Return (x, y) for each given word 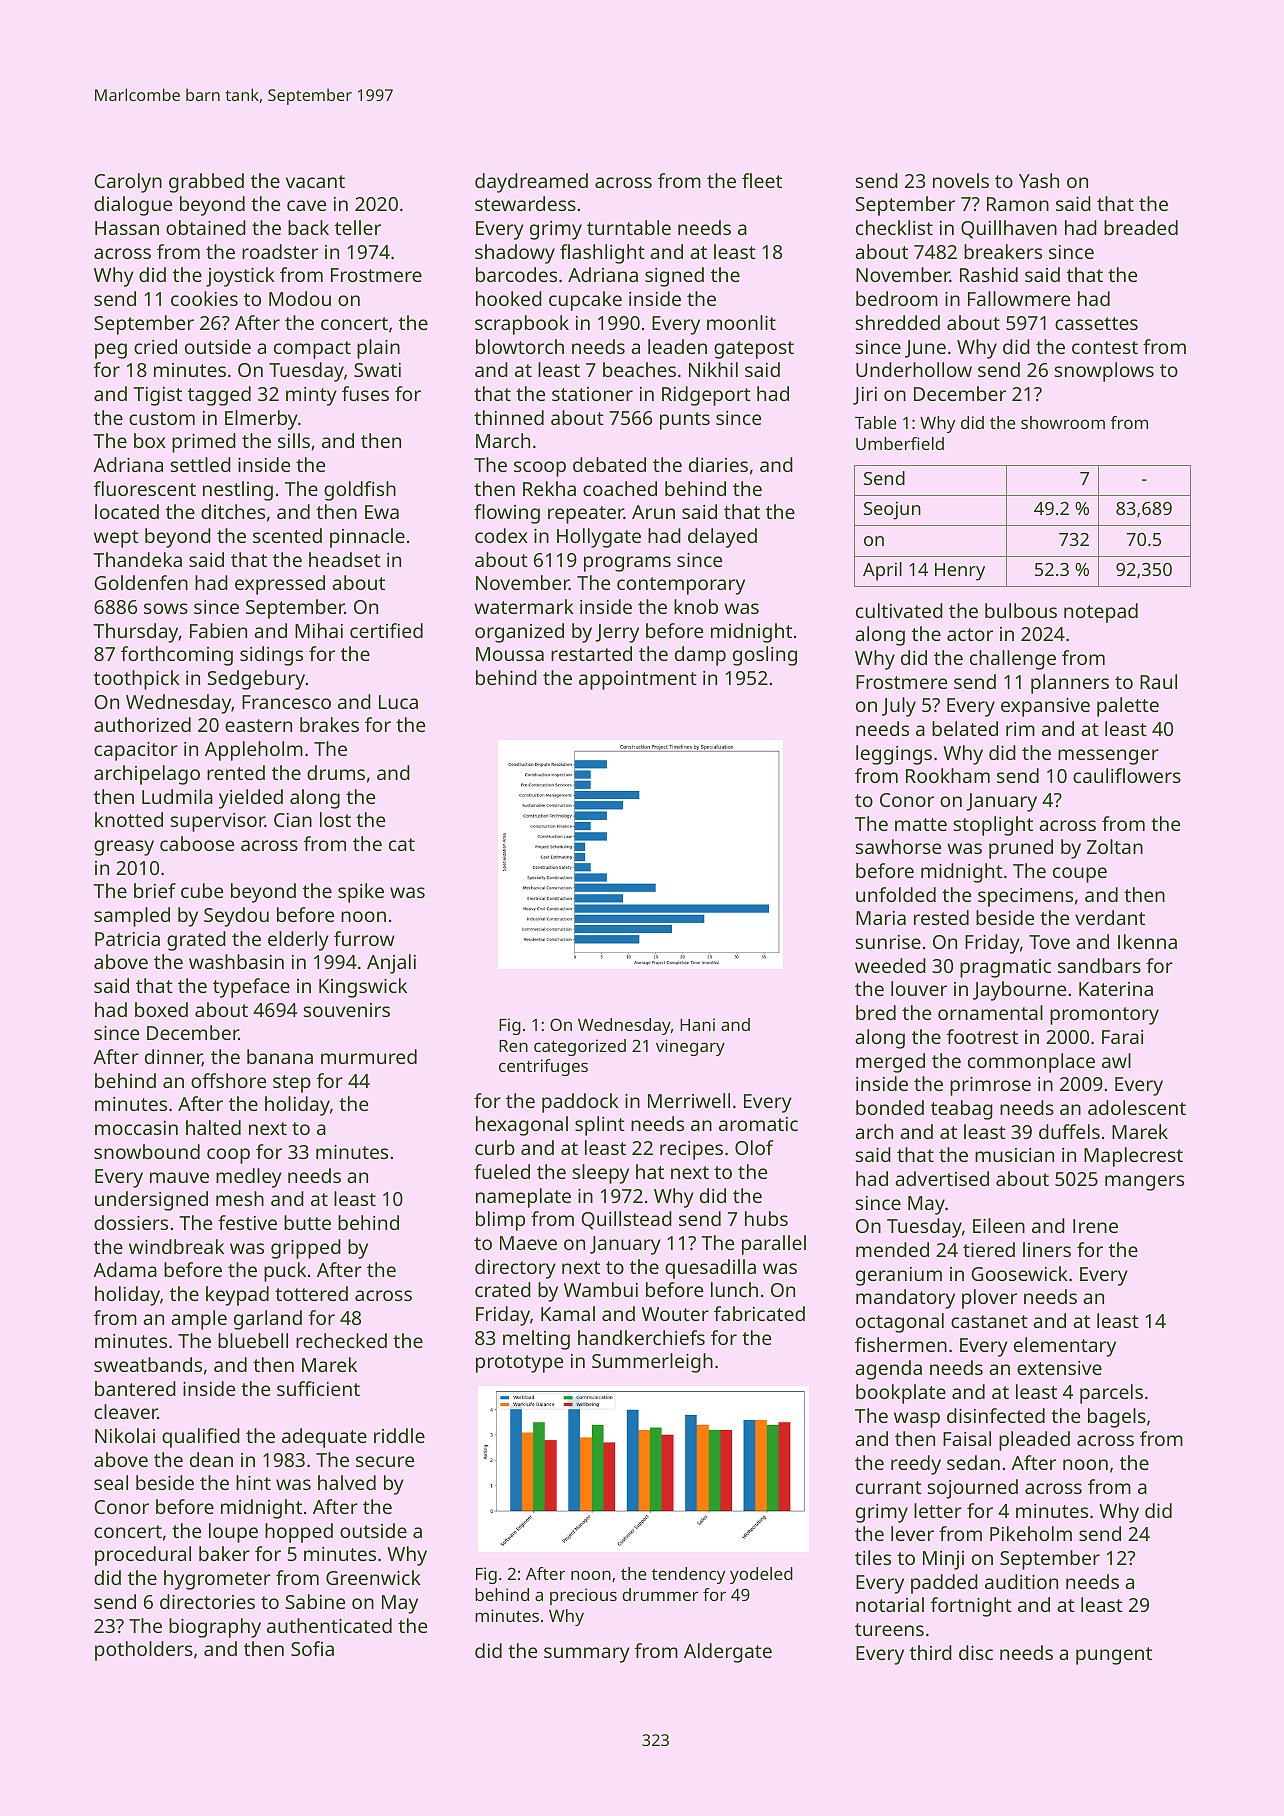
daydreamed (531, 183)
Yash (1039, 180)
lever (912, 1533)
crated (503, 1289)
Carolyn (128, 183)
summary (587, 1655)
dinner (173, 1058)
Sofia (312, 1648)
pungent (1114, 1656)
